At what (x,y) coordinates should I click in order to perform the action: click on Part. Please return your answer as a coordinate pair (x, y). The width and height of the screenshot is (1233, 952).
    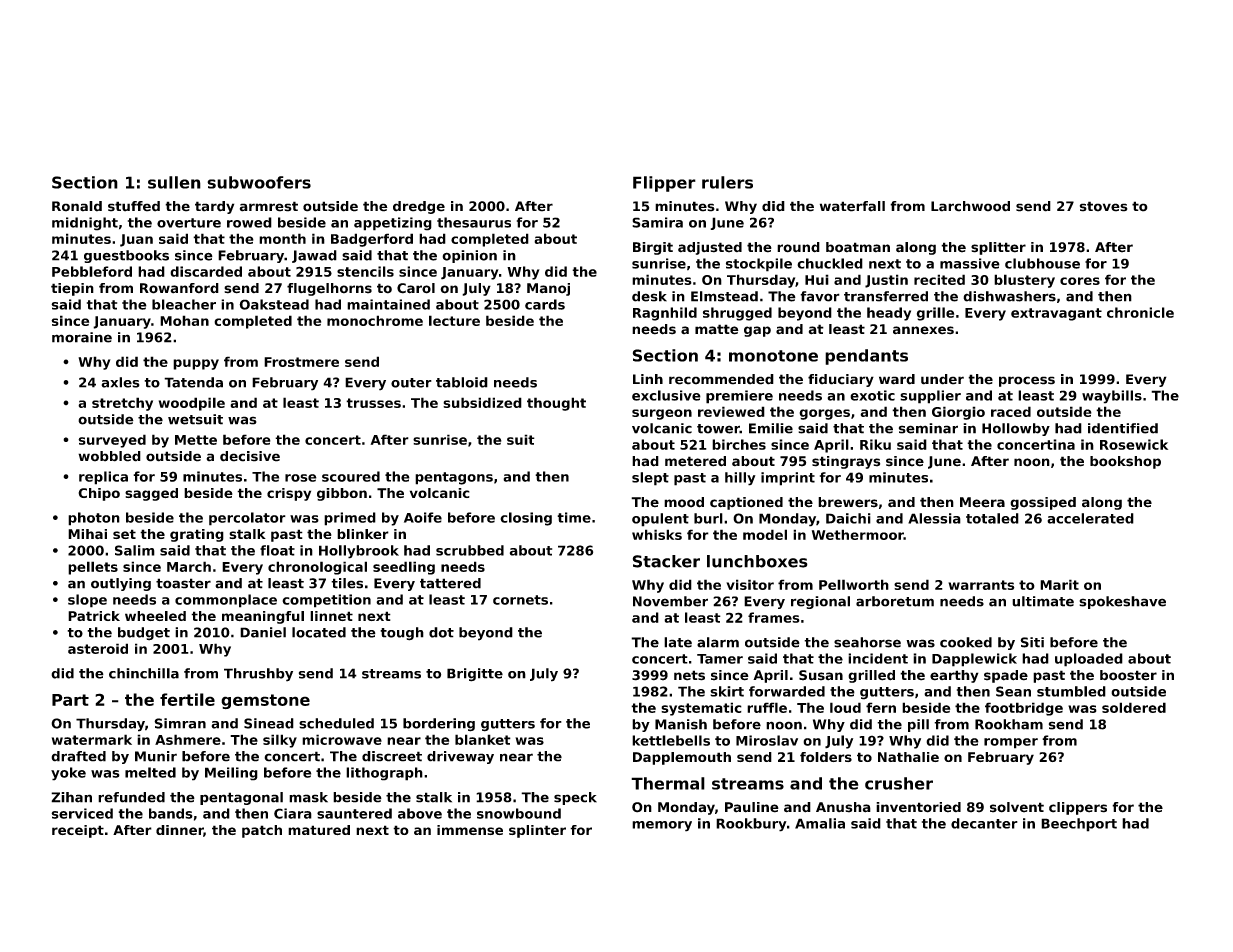
    Looking at the image, I should click on (70, 700).
